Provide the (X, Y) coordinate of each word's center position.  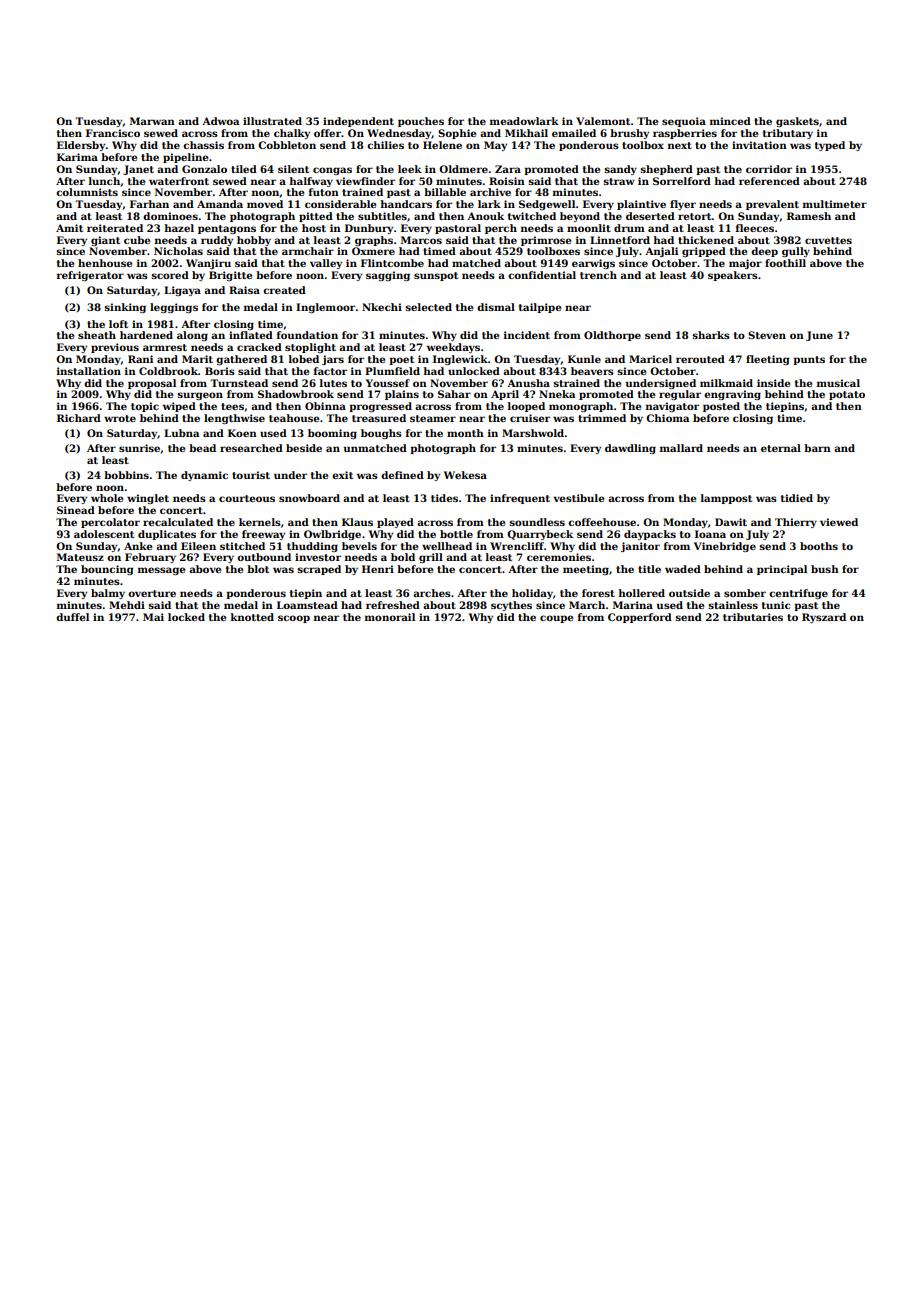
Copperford (640, 618)
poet (401, 360)
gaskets (797, 122)
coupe (556, 619)
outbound (264, 557)
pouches (421, 122)
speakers (733, 276)
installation (89, 371)
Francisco (113, 133)
